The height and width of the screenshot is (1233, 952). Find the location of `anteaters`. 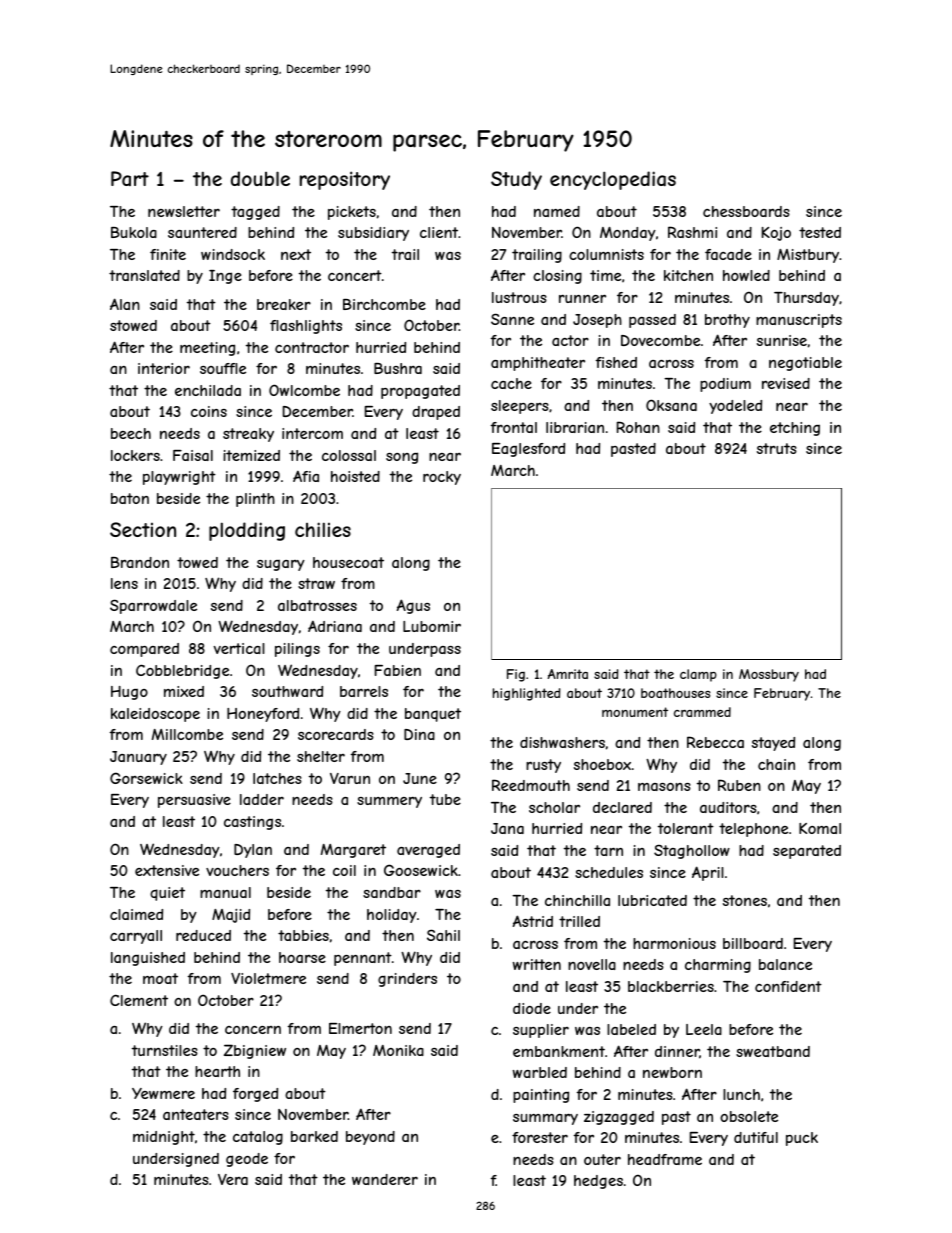

anteaters is located at coordinates (196, 1114).
